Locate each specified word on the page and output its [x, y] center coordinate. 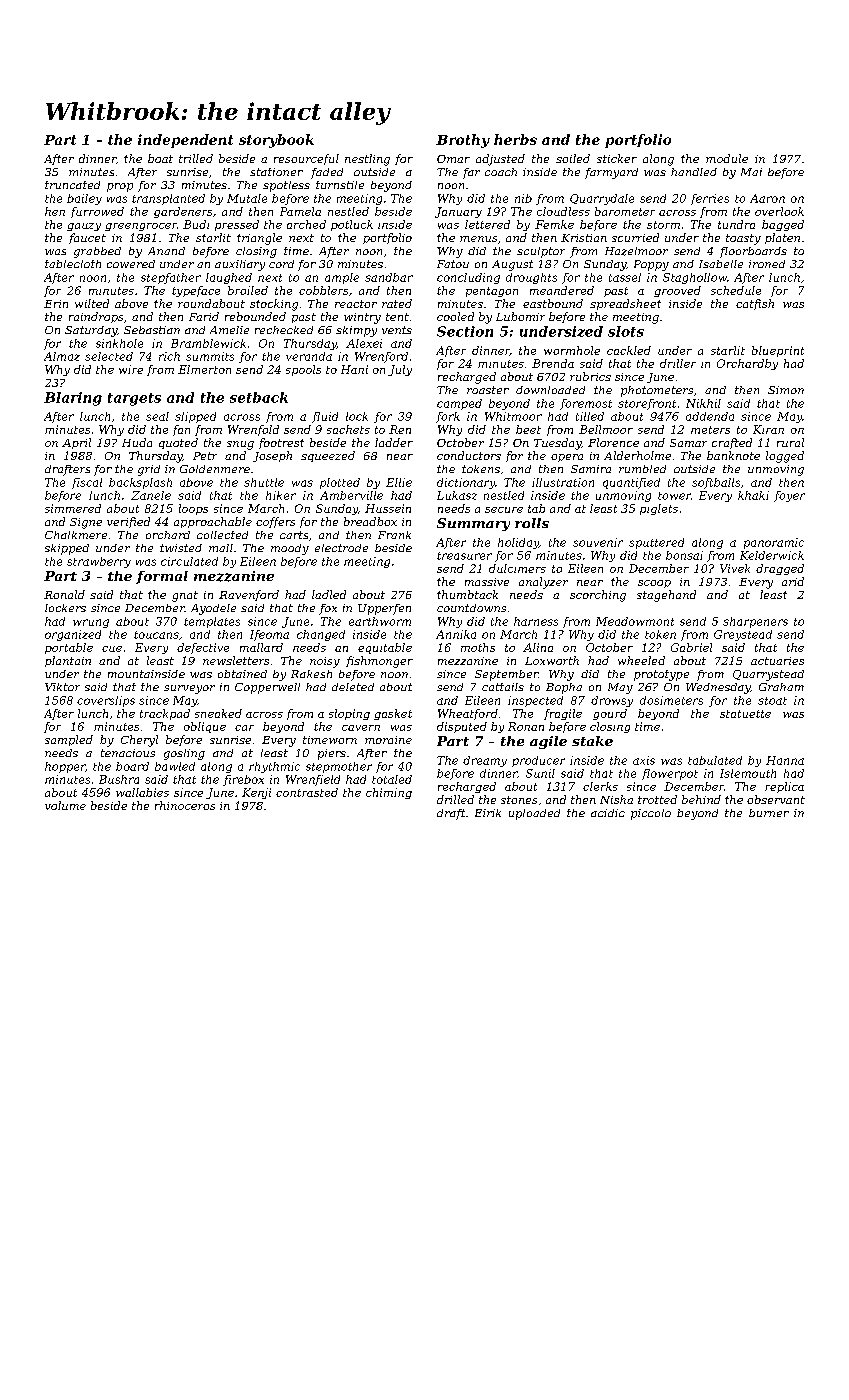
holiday [518, 543]
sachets [348, 429]
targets [134, 399]
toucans [156, 635]
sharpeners [755, 622]
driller [678, 363]
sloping [349, 714]
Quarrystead [768, 675]
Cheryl [139, 741]
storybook [276, 141]
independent [185, 141]
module [727, 158]
